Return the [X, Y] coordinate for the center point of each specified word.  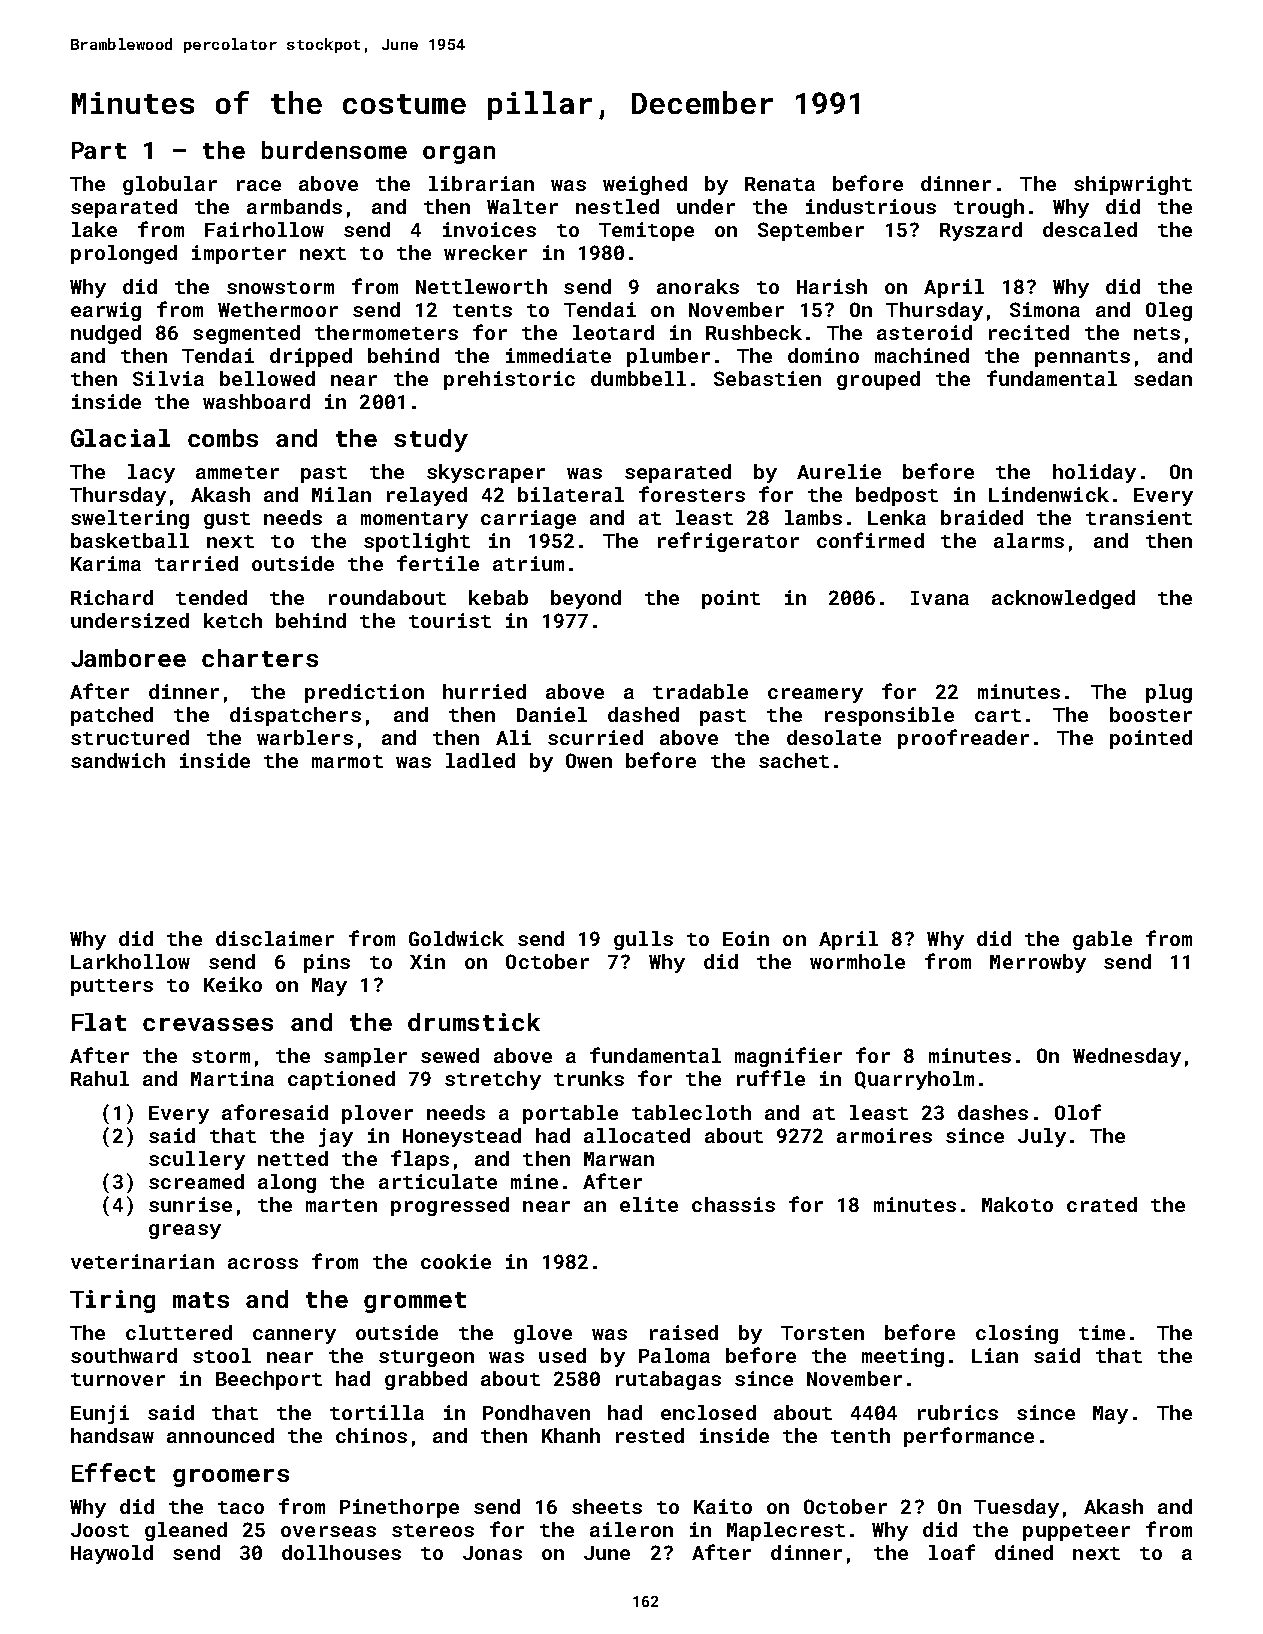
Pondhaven [536, 1412]
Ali [513, 737]
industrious [871, 206]
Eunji [100, 1414]
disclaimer [275, 938]
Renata [780, 184]
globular [170, 185]
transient [1139, 517]
